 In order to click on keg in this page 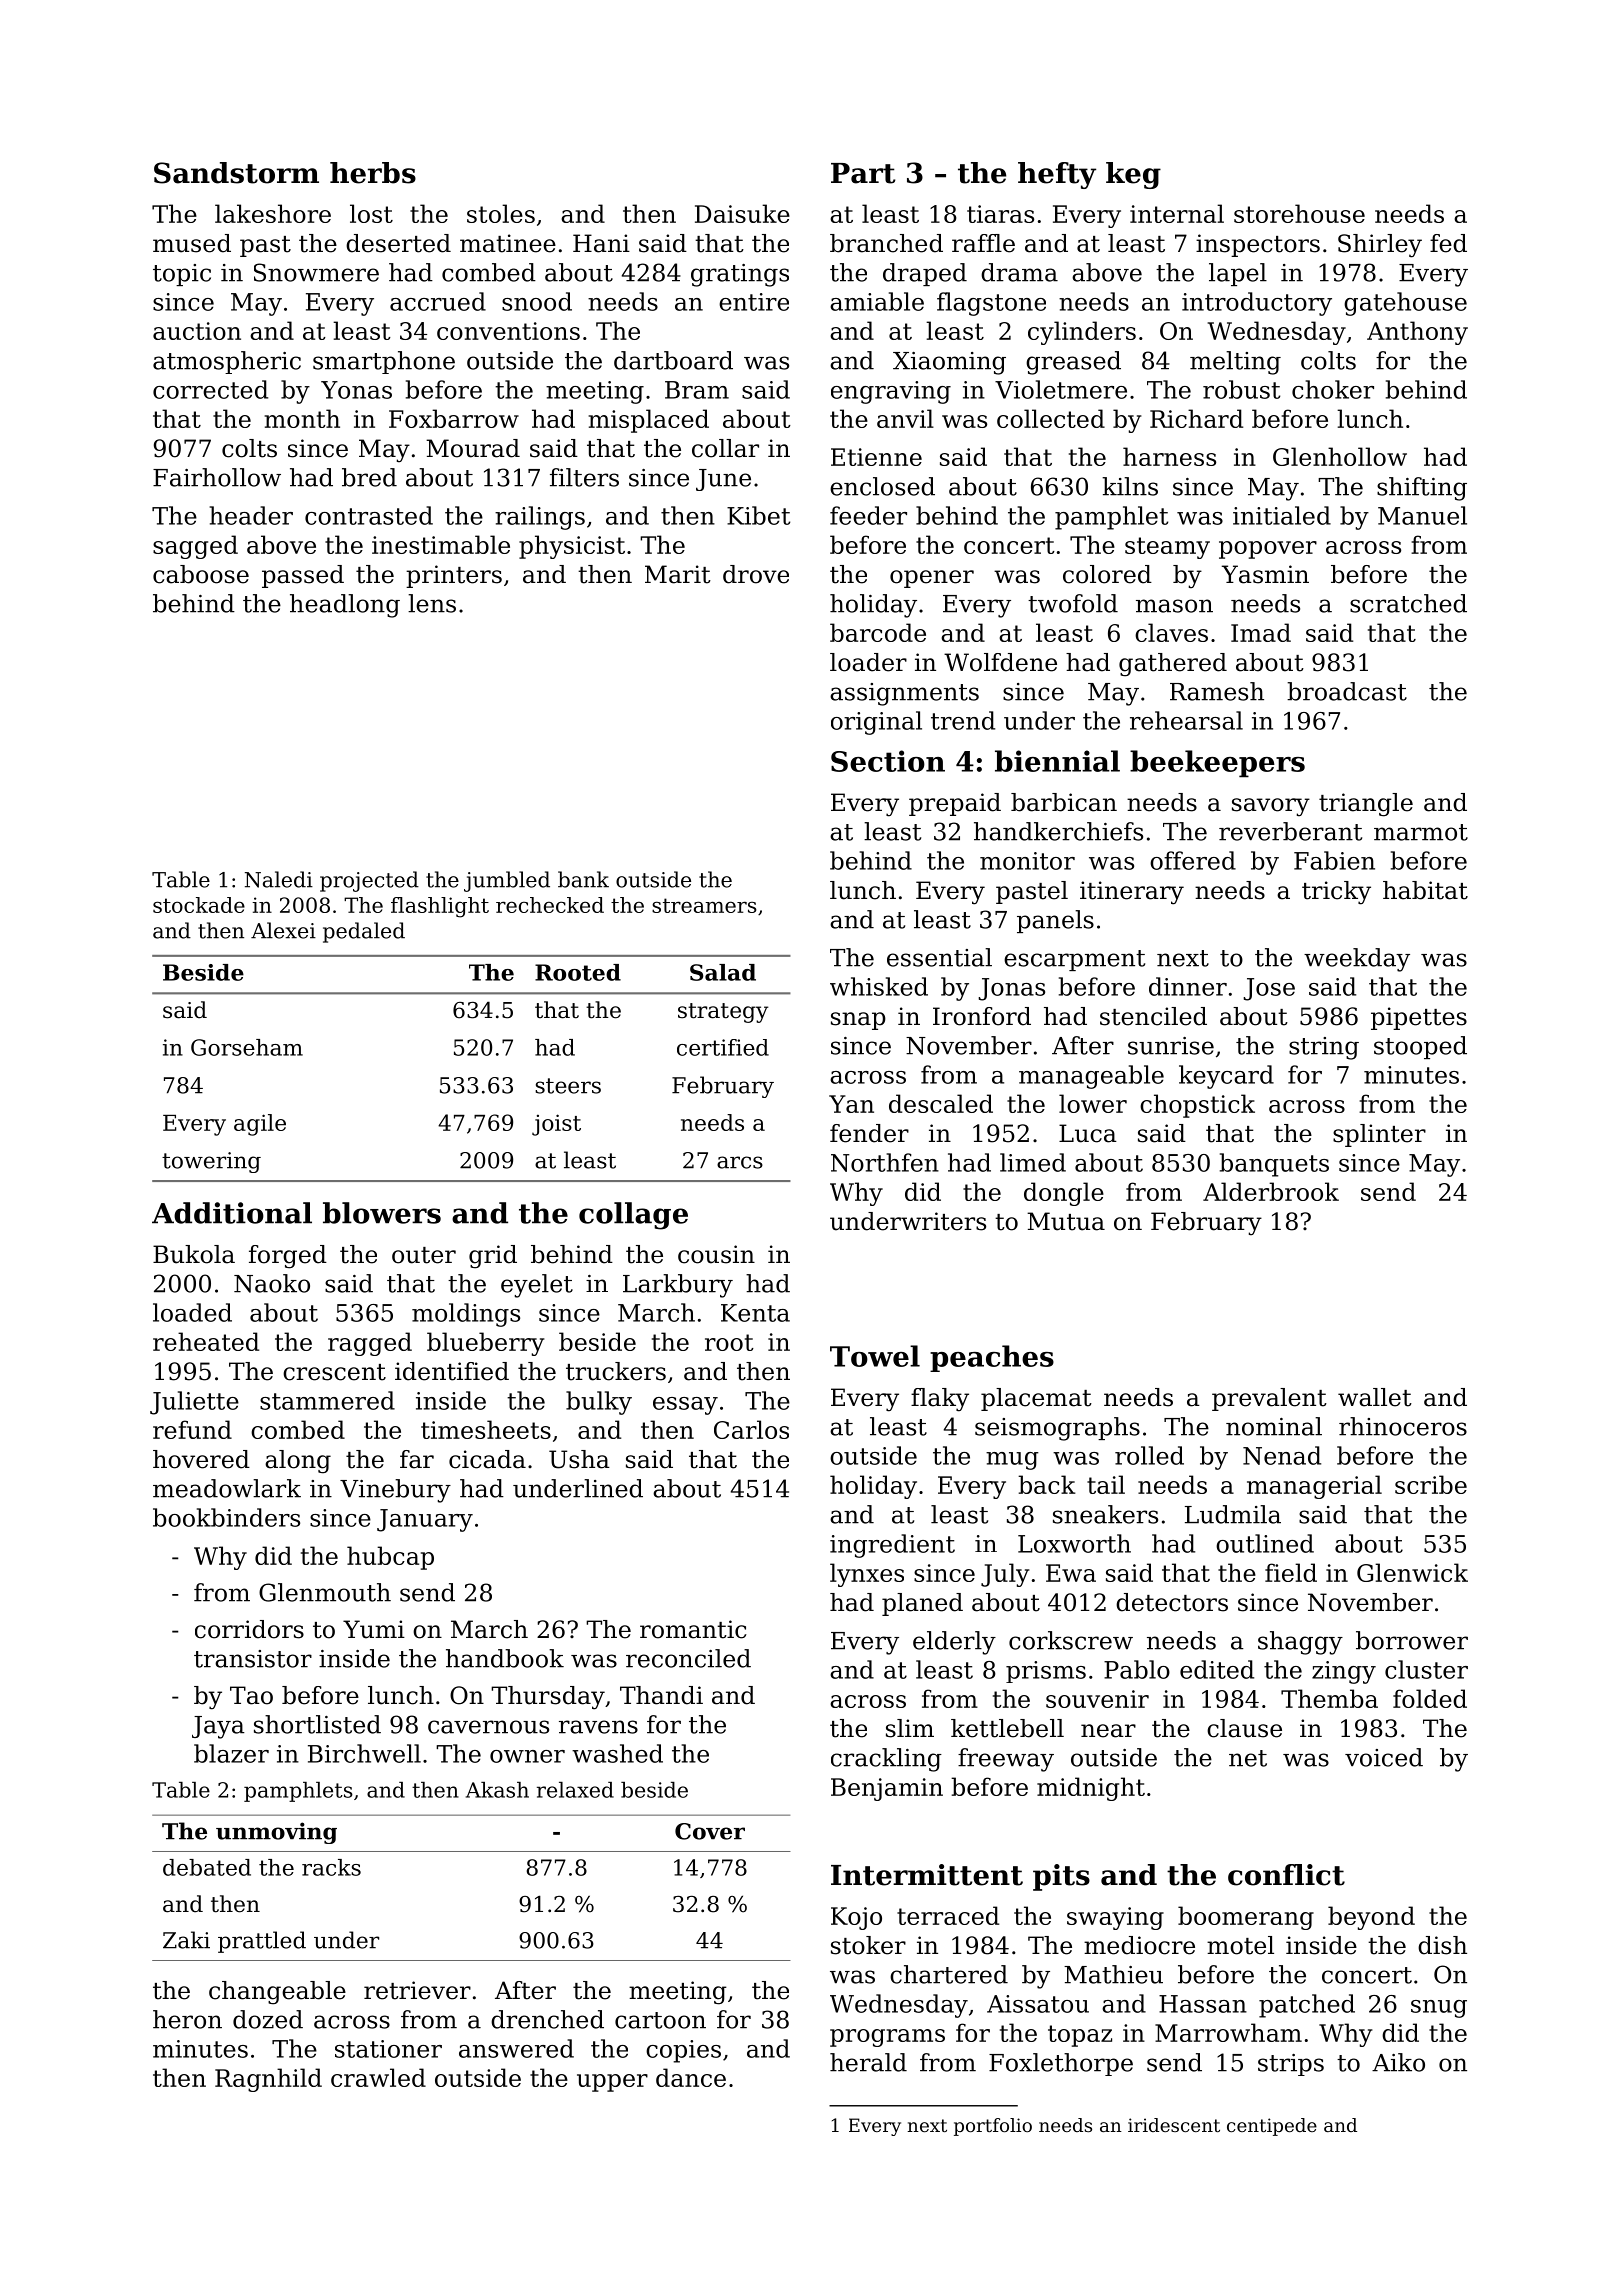, I will do `click(1133, 175)`.
